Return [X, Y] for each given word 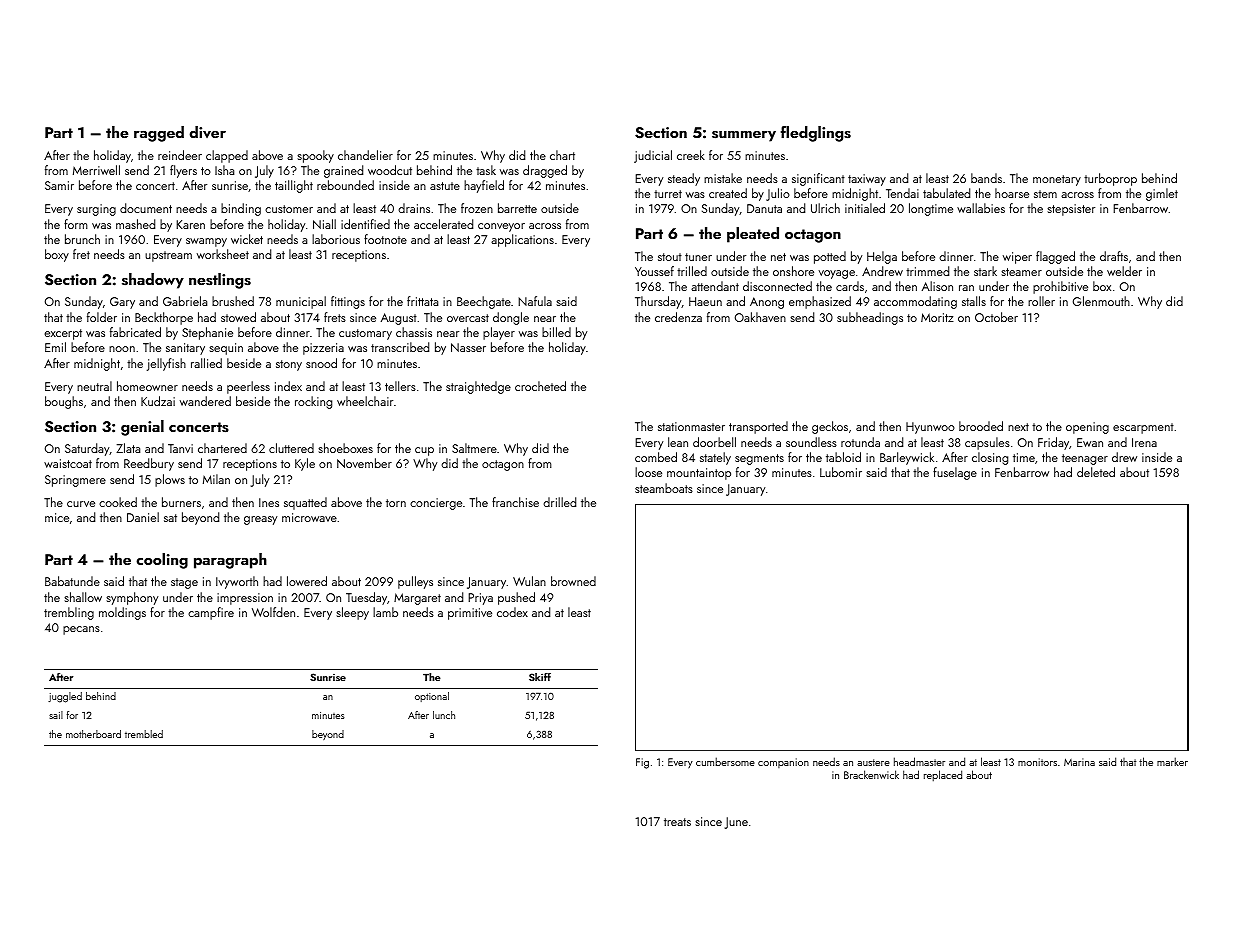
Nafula [535, 301]
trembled [144, 734]
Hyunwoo [930, 428]
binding [241, 209]
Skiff [540, 677]
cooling [162, 561]
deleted [1096, 472]
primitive [470, 614]
